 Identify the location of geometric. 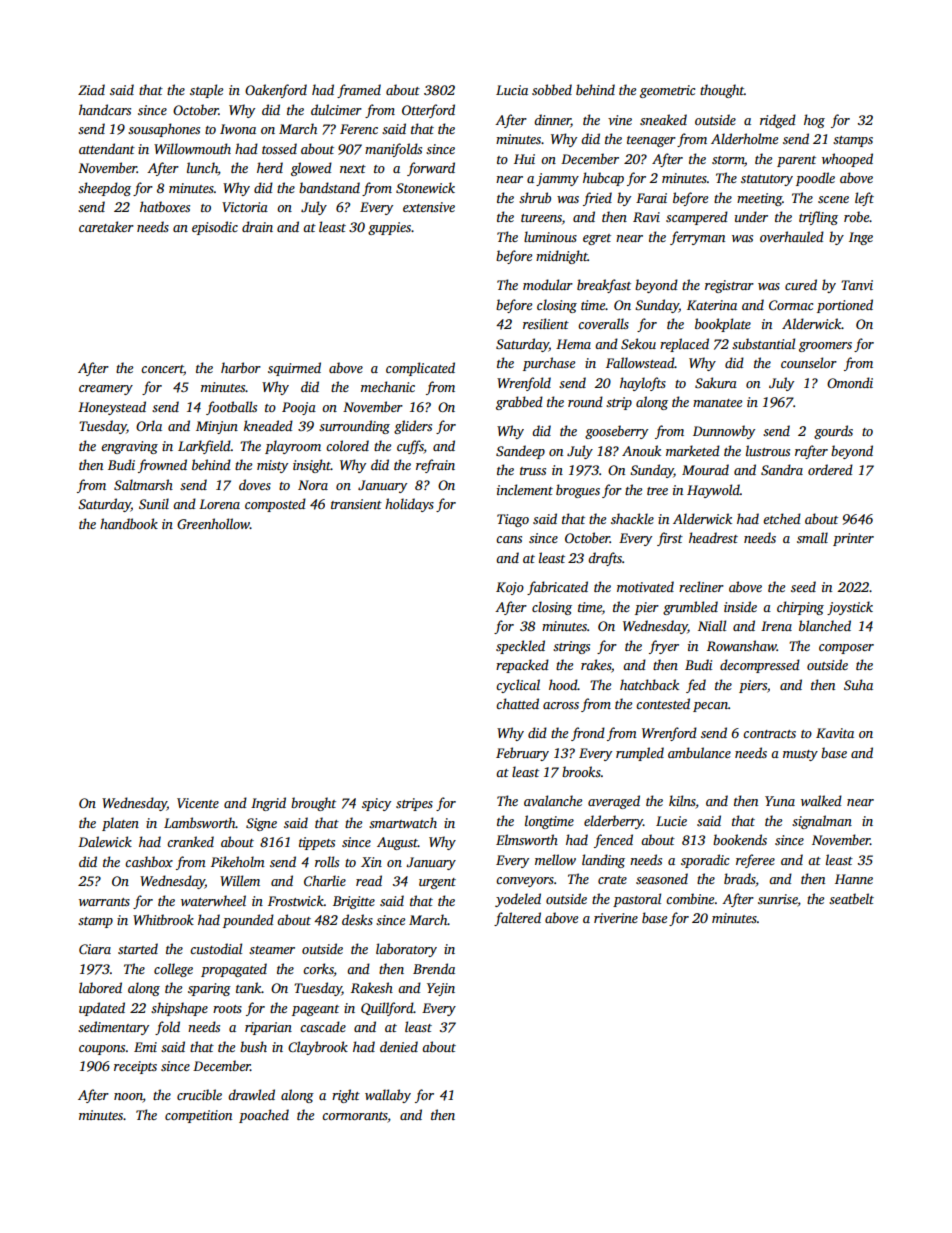
(667, 91).
